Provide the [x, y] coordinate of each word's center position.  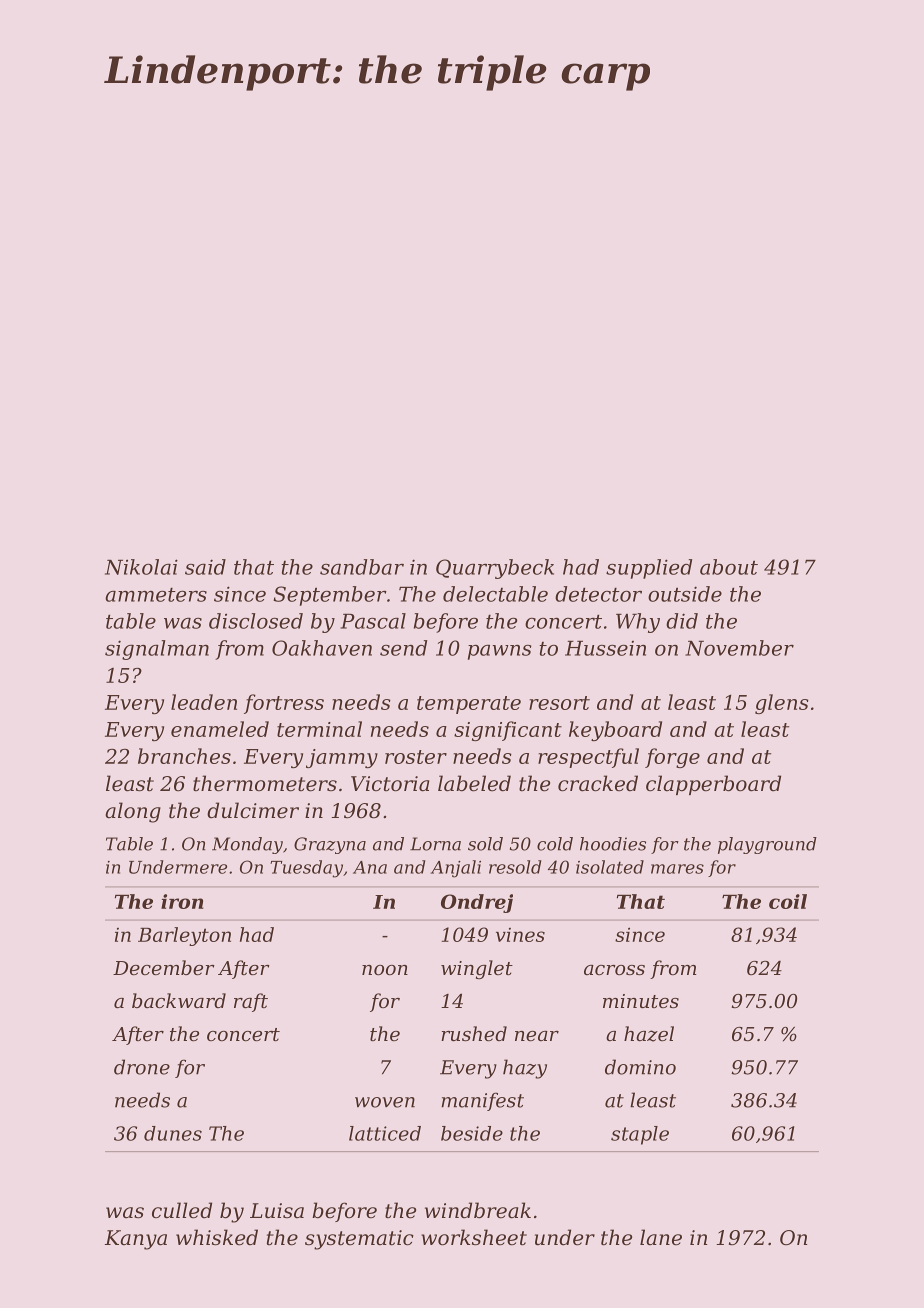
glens [782, 704]
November [739, 648]
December [164, 967]
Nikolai [141, 567]
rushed [474, 1033]
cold [555, 844]
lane [661, 1237]
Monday [247, 845]
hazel [649, 1034]
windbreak [478, 1210]
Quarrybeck [495, 569]
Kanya [136, 1240]
